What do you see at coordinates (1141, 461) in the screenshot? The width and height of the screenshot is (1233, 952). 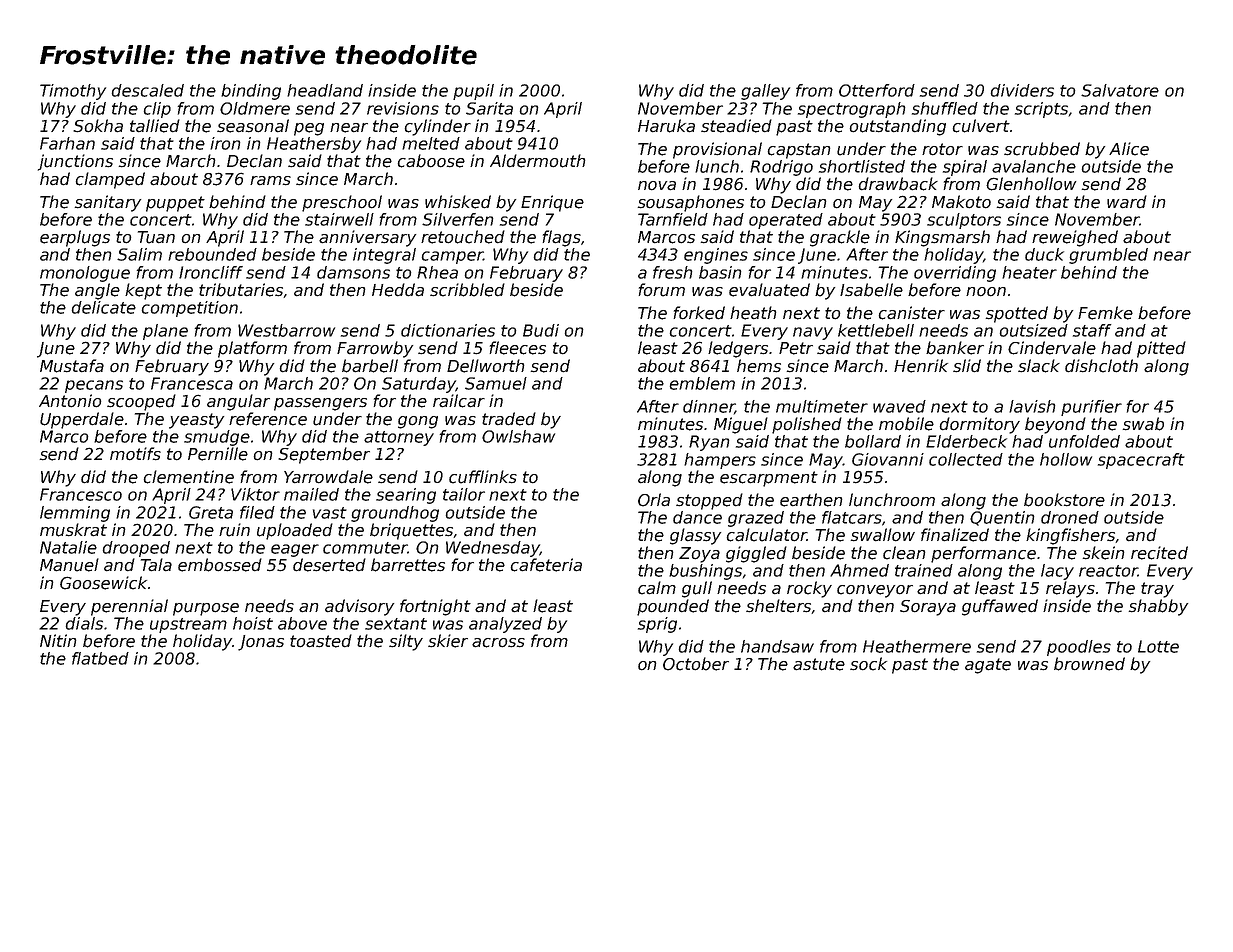 I see `spacecraft` at bounding box center [1141, 461].
